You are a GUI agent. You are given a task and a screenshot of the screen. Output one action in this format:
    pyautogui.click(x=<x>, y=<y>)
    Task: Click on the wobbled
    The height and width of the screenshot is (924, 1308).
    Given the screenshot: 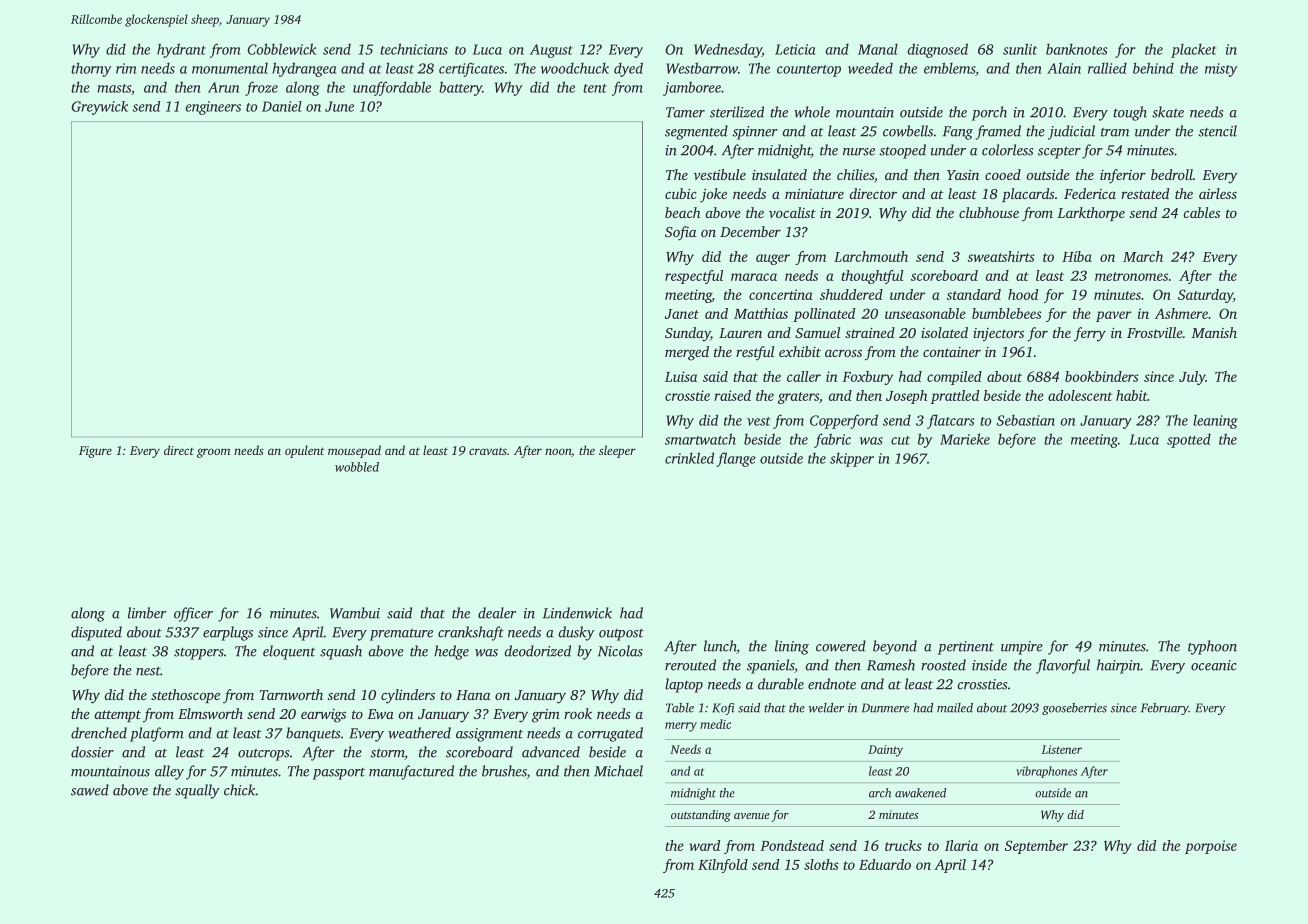 What is the action you would take?
    pyautogui.click(x=357, y=467)
